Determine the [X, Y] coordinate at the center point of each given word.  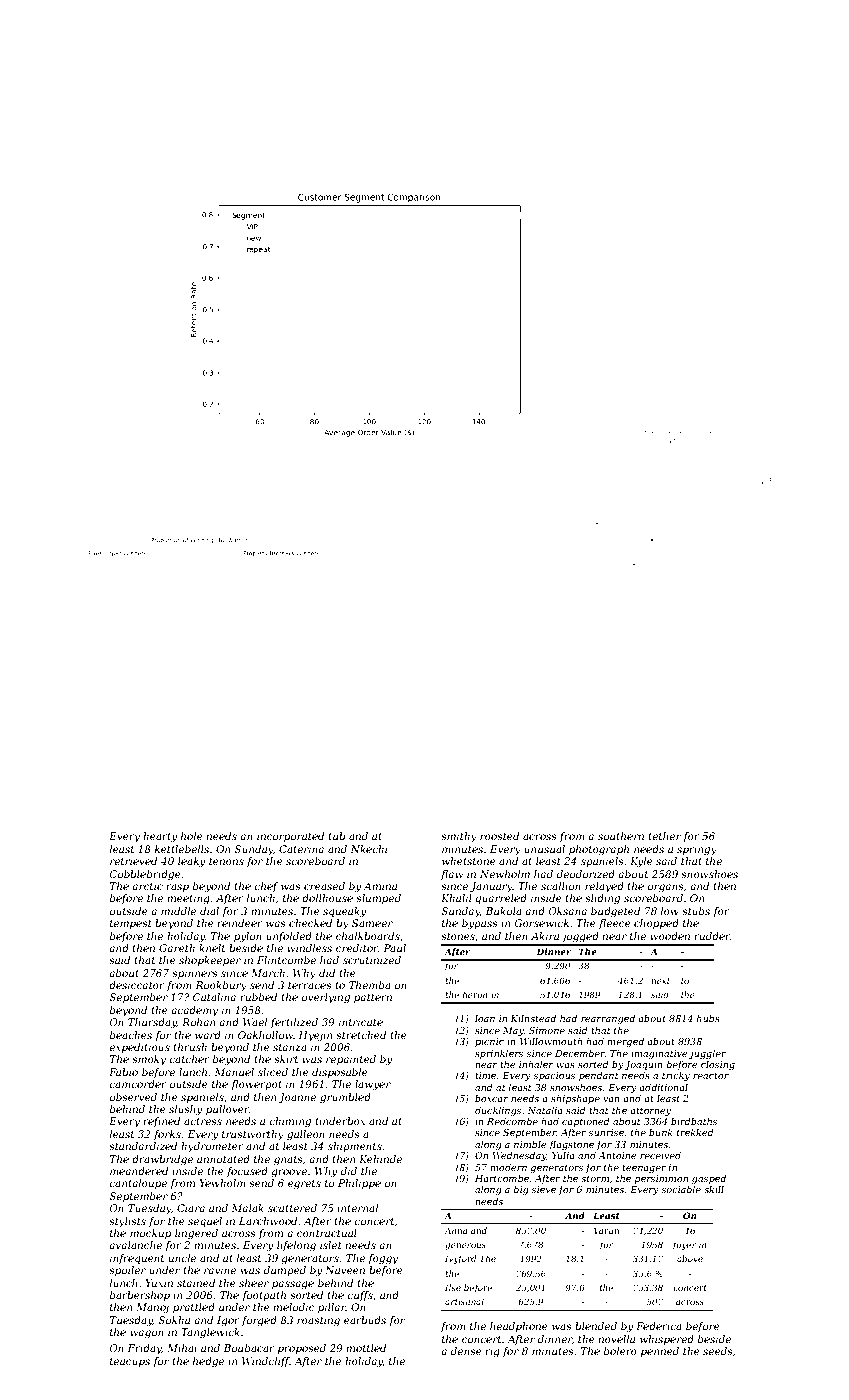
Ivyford [460, 1259]
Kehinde [380, 1159]
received [660, 1155]
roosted [499, 836]
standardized [143, 1146]
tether [664, 836]
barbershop [140, 1296]
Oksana [568, 911]
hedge [208, 1362]
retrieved [133, 861]
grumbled [345, 1098]
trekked [695, 1132]
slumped [378, 899]
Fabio [123, 1072]
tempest [131, 924]
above [690, 1258]
